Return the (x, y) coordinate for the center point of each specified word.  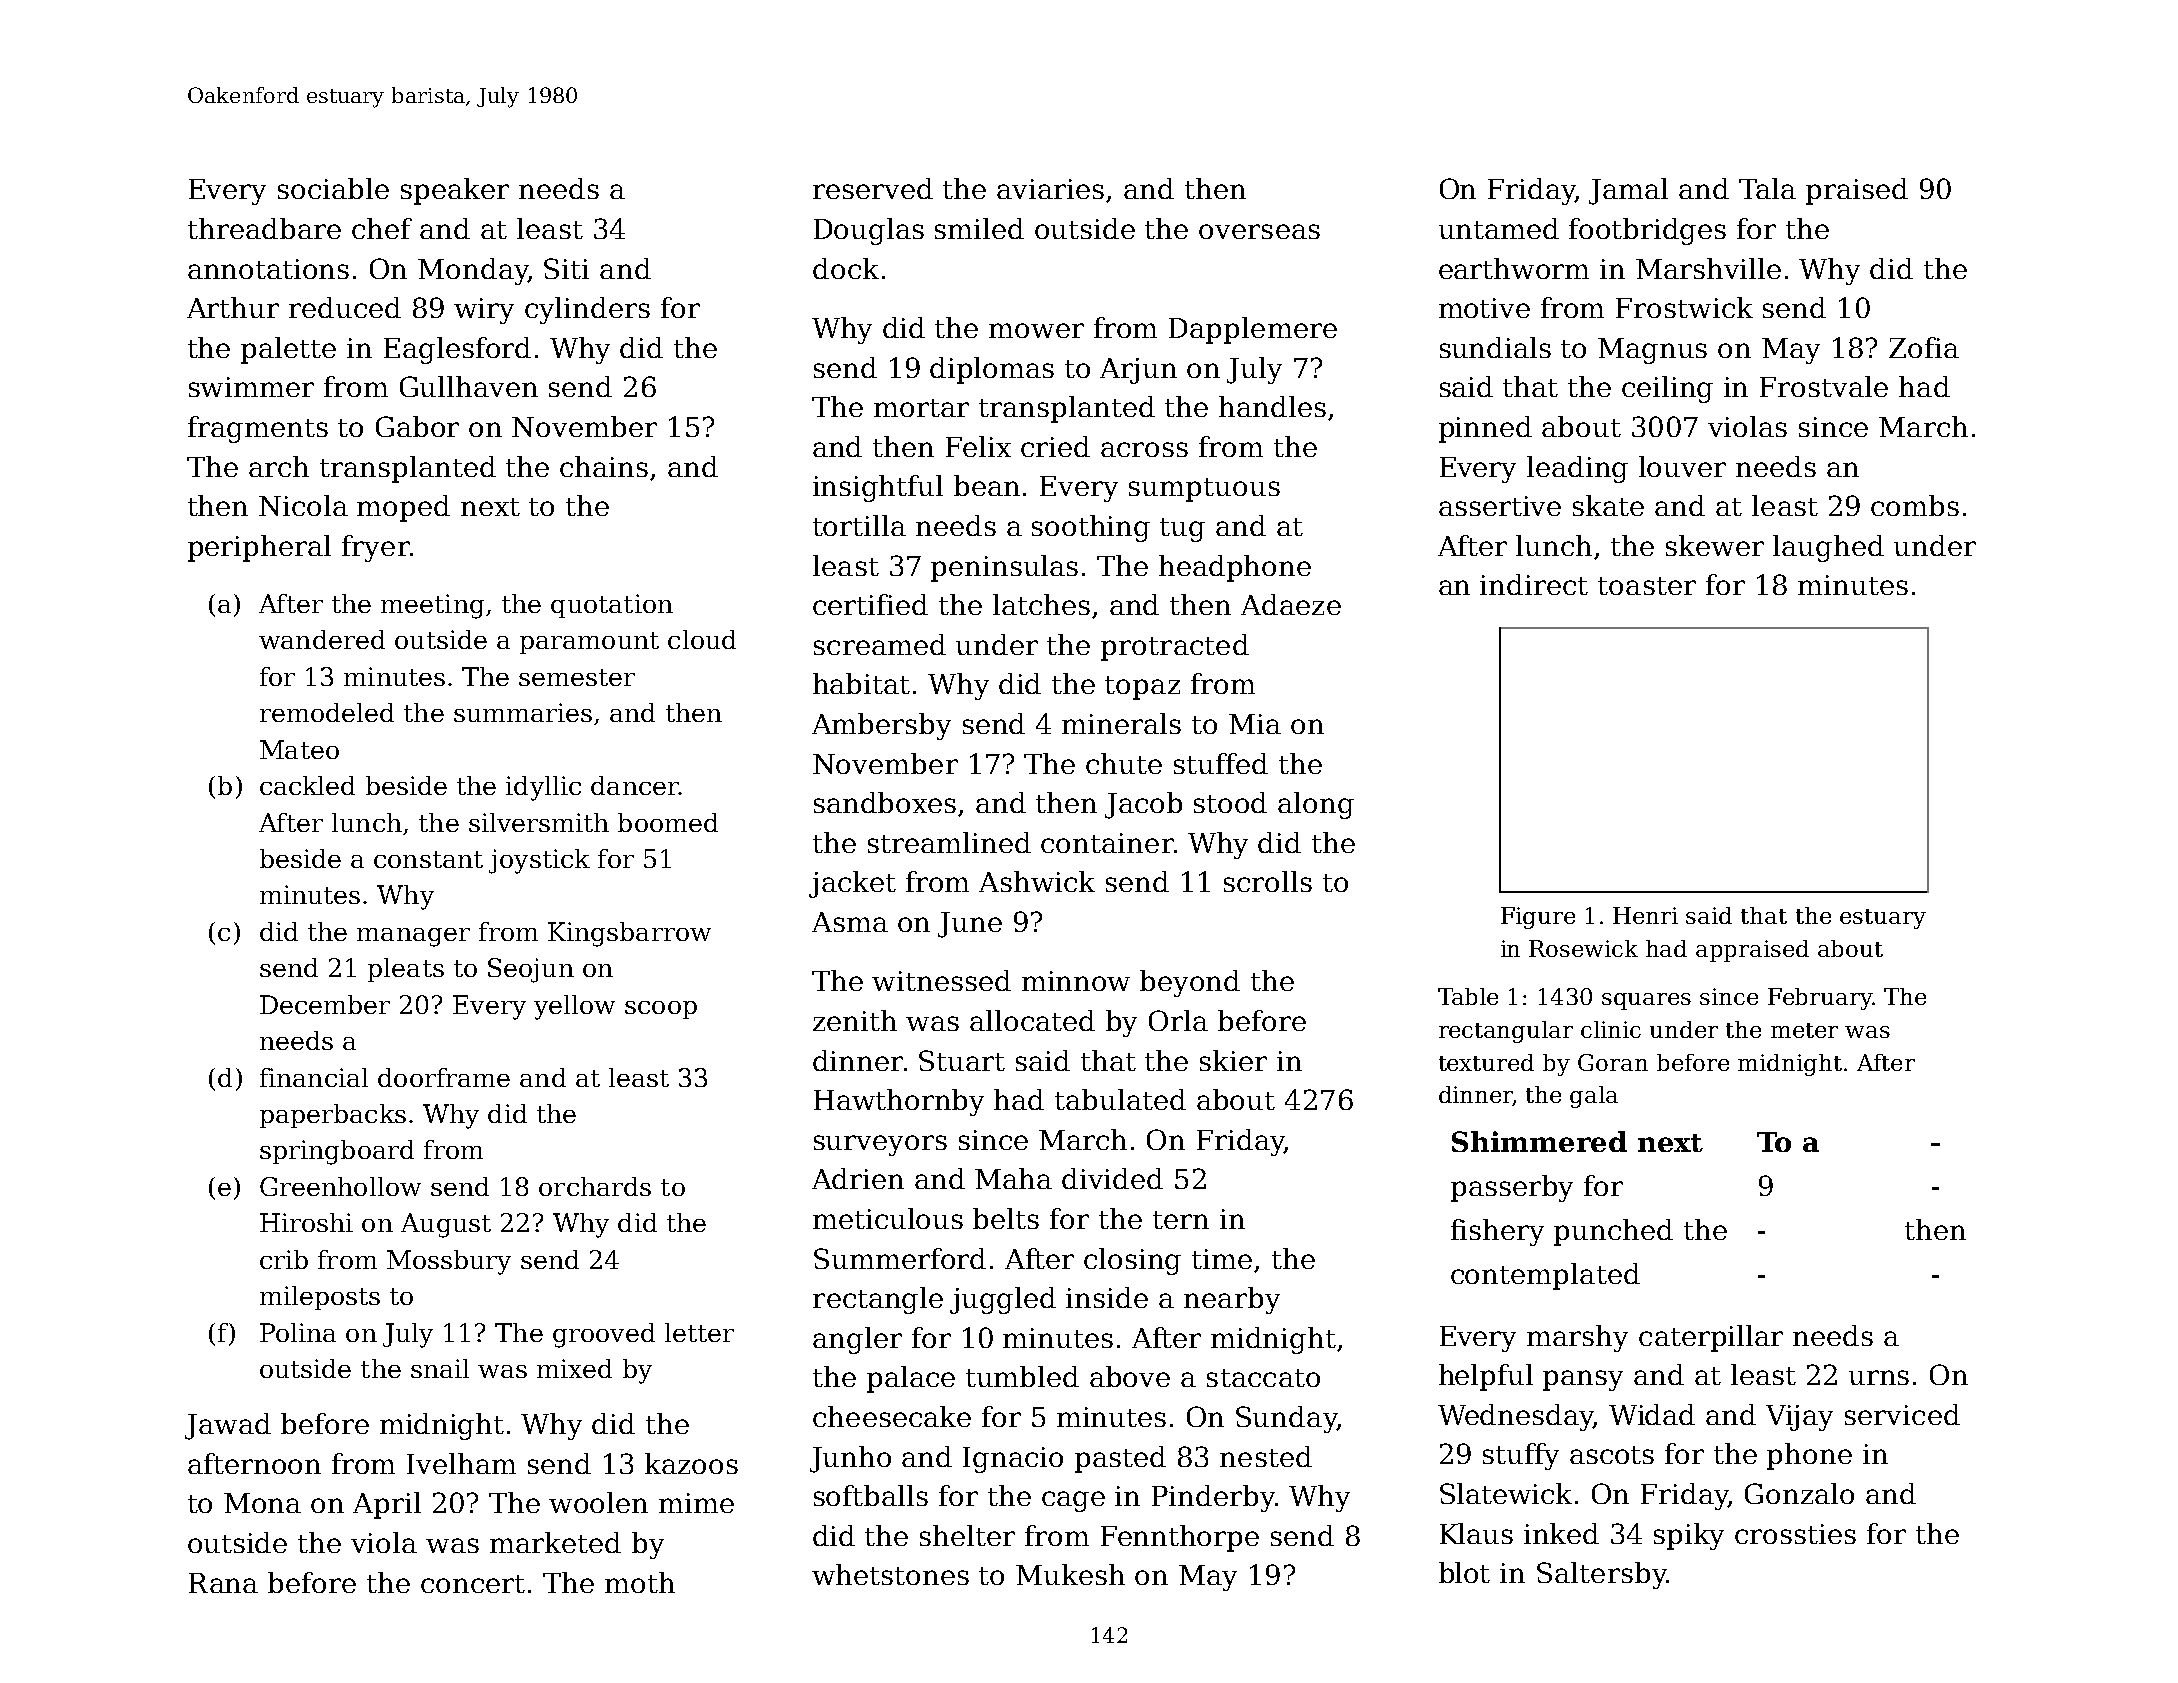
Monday (473, 271)
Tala (1767, 188)
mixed (574, 1368)
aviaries (1050, 189)
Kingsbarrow (629, 934)
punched (1613, 1232)
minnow (1076, 981)
